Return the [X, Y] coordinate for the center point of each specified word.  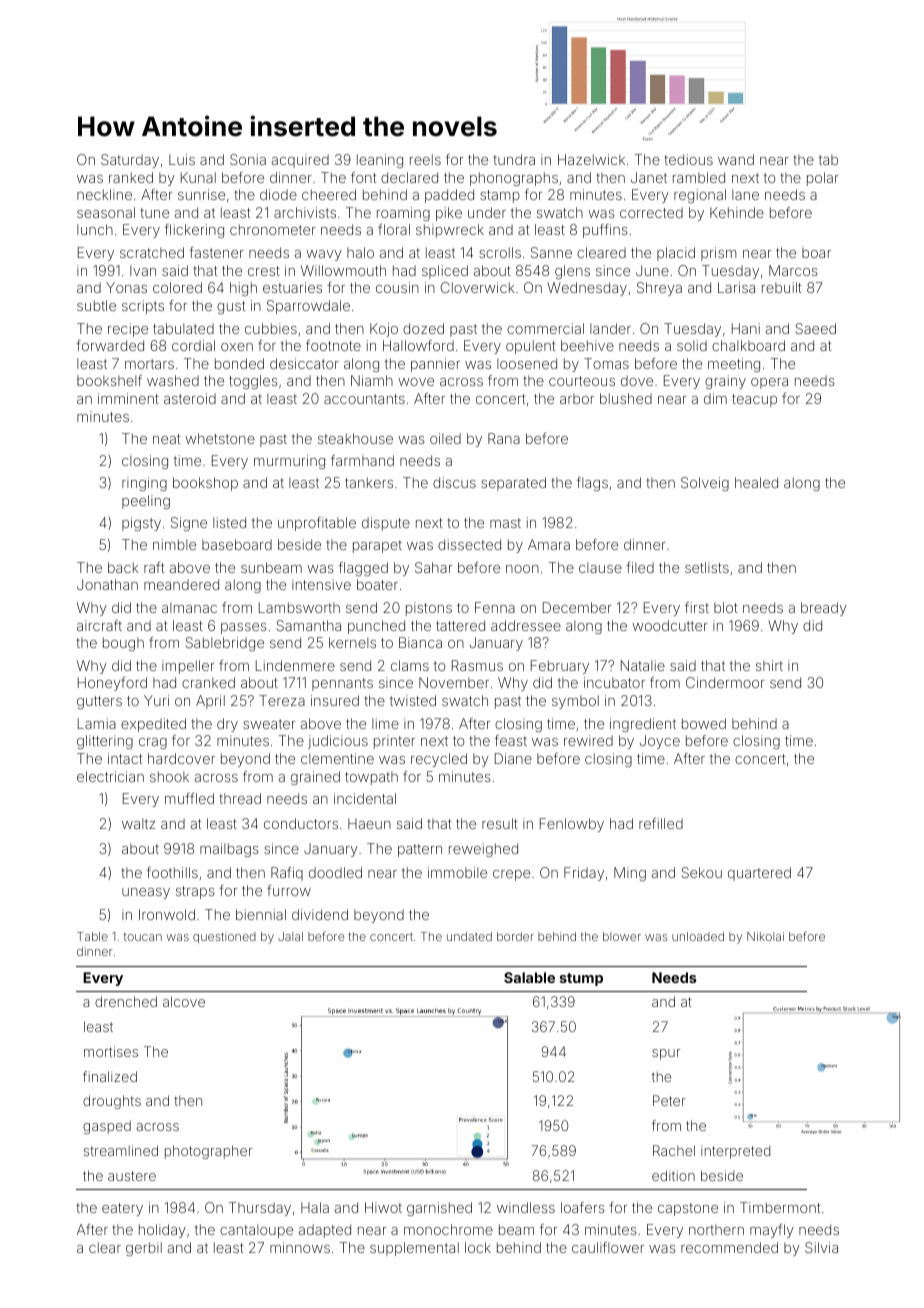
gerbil [144, 1249]
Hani [746, 328]
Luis [182, 159]
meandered [181, 584]
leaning [380, 161]
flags [592, 484]
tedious [688, 159]
